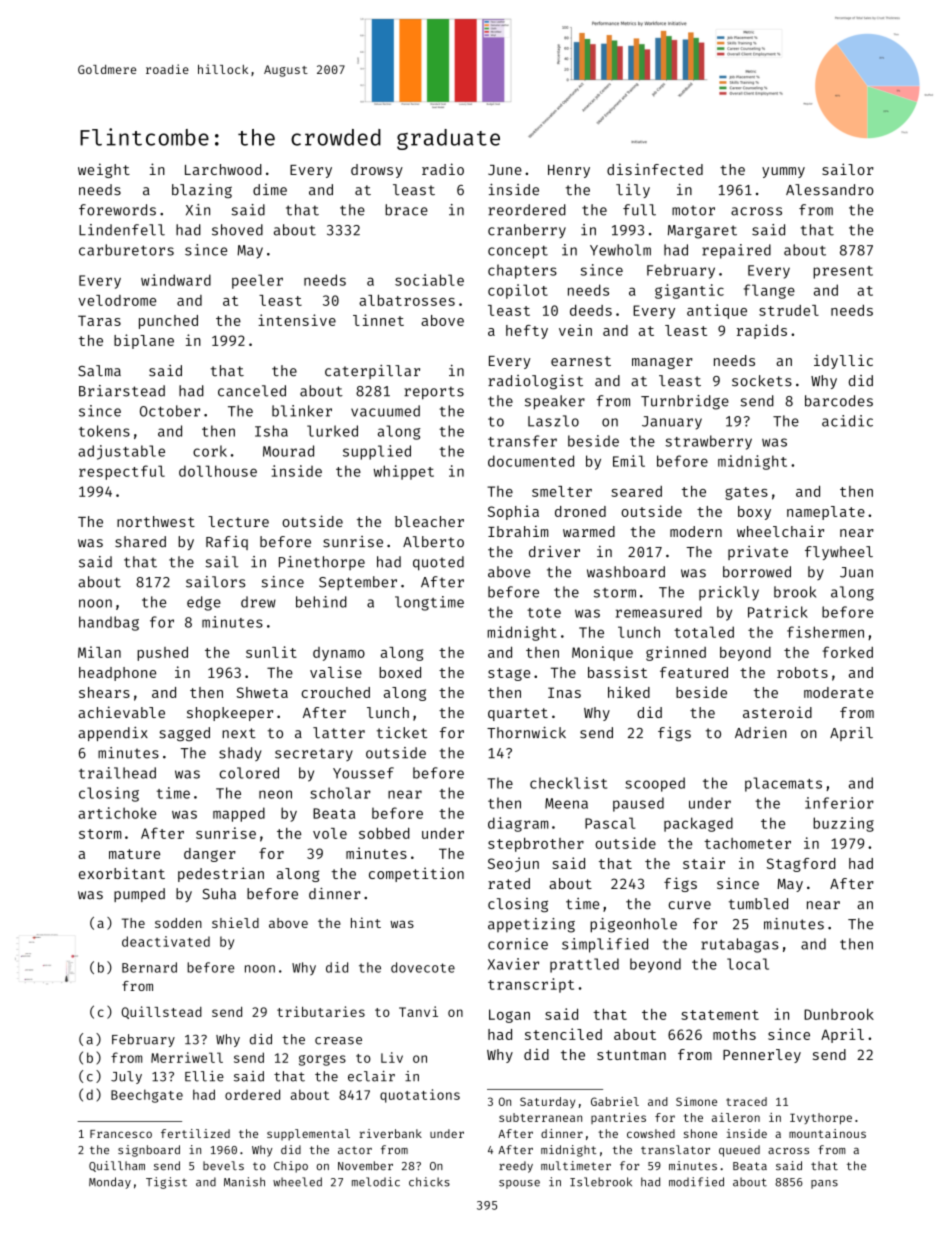 Image resolution: width=952 pixels, height=1233 pixels. What do you see at coordinates (140, 542) in the page?
I see `shared` at bounding box center [140, 542].
